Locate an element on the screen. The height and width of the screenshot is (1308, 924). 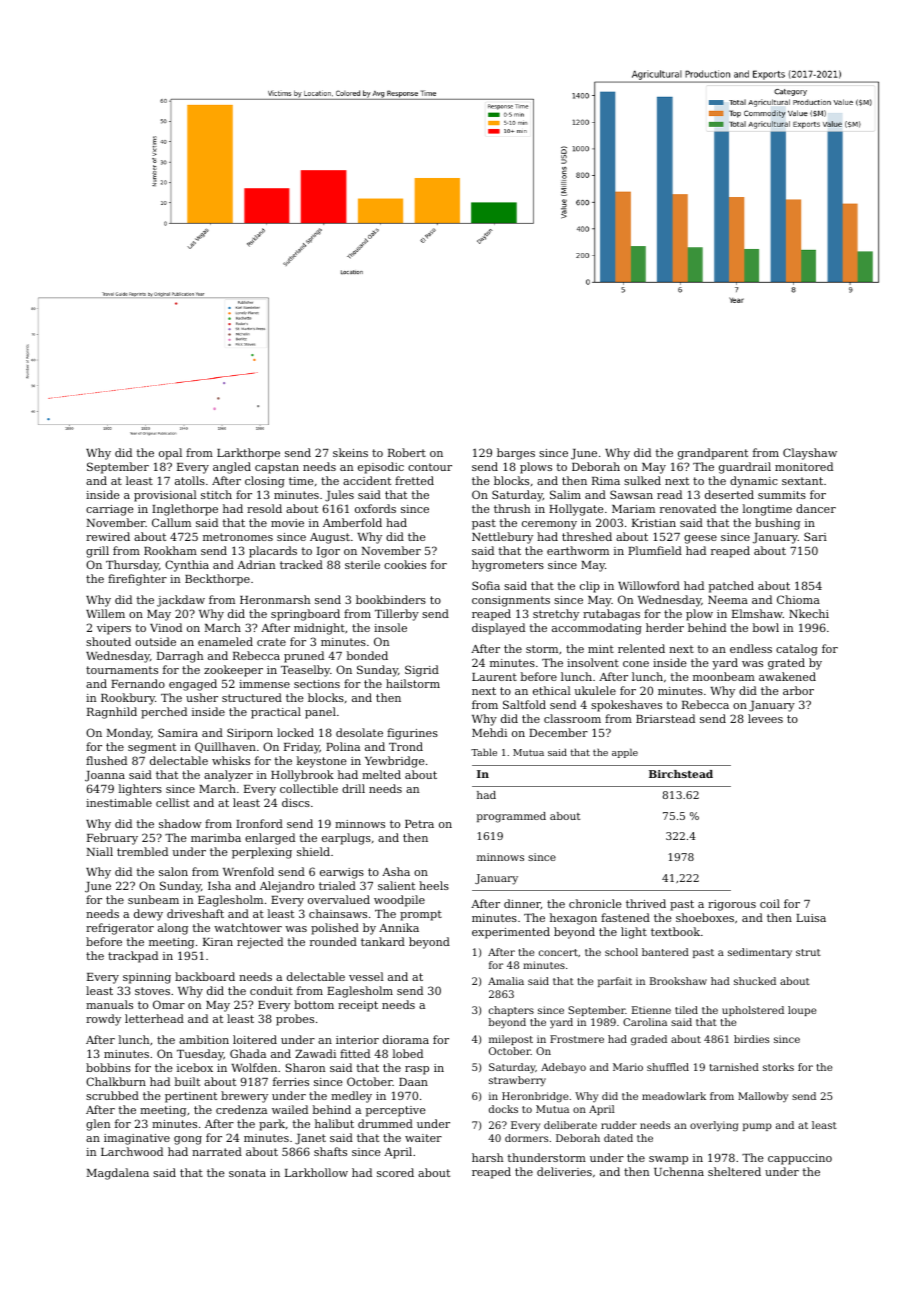
grandparent is located at coordinates (713, 454).
